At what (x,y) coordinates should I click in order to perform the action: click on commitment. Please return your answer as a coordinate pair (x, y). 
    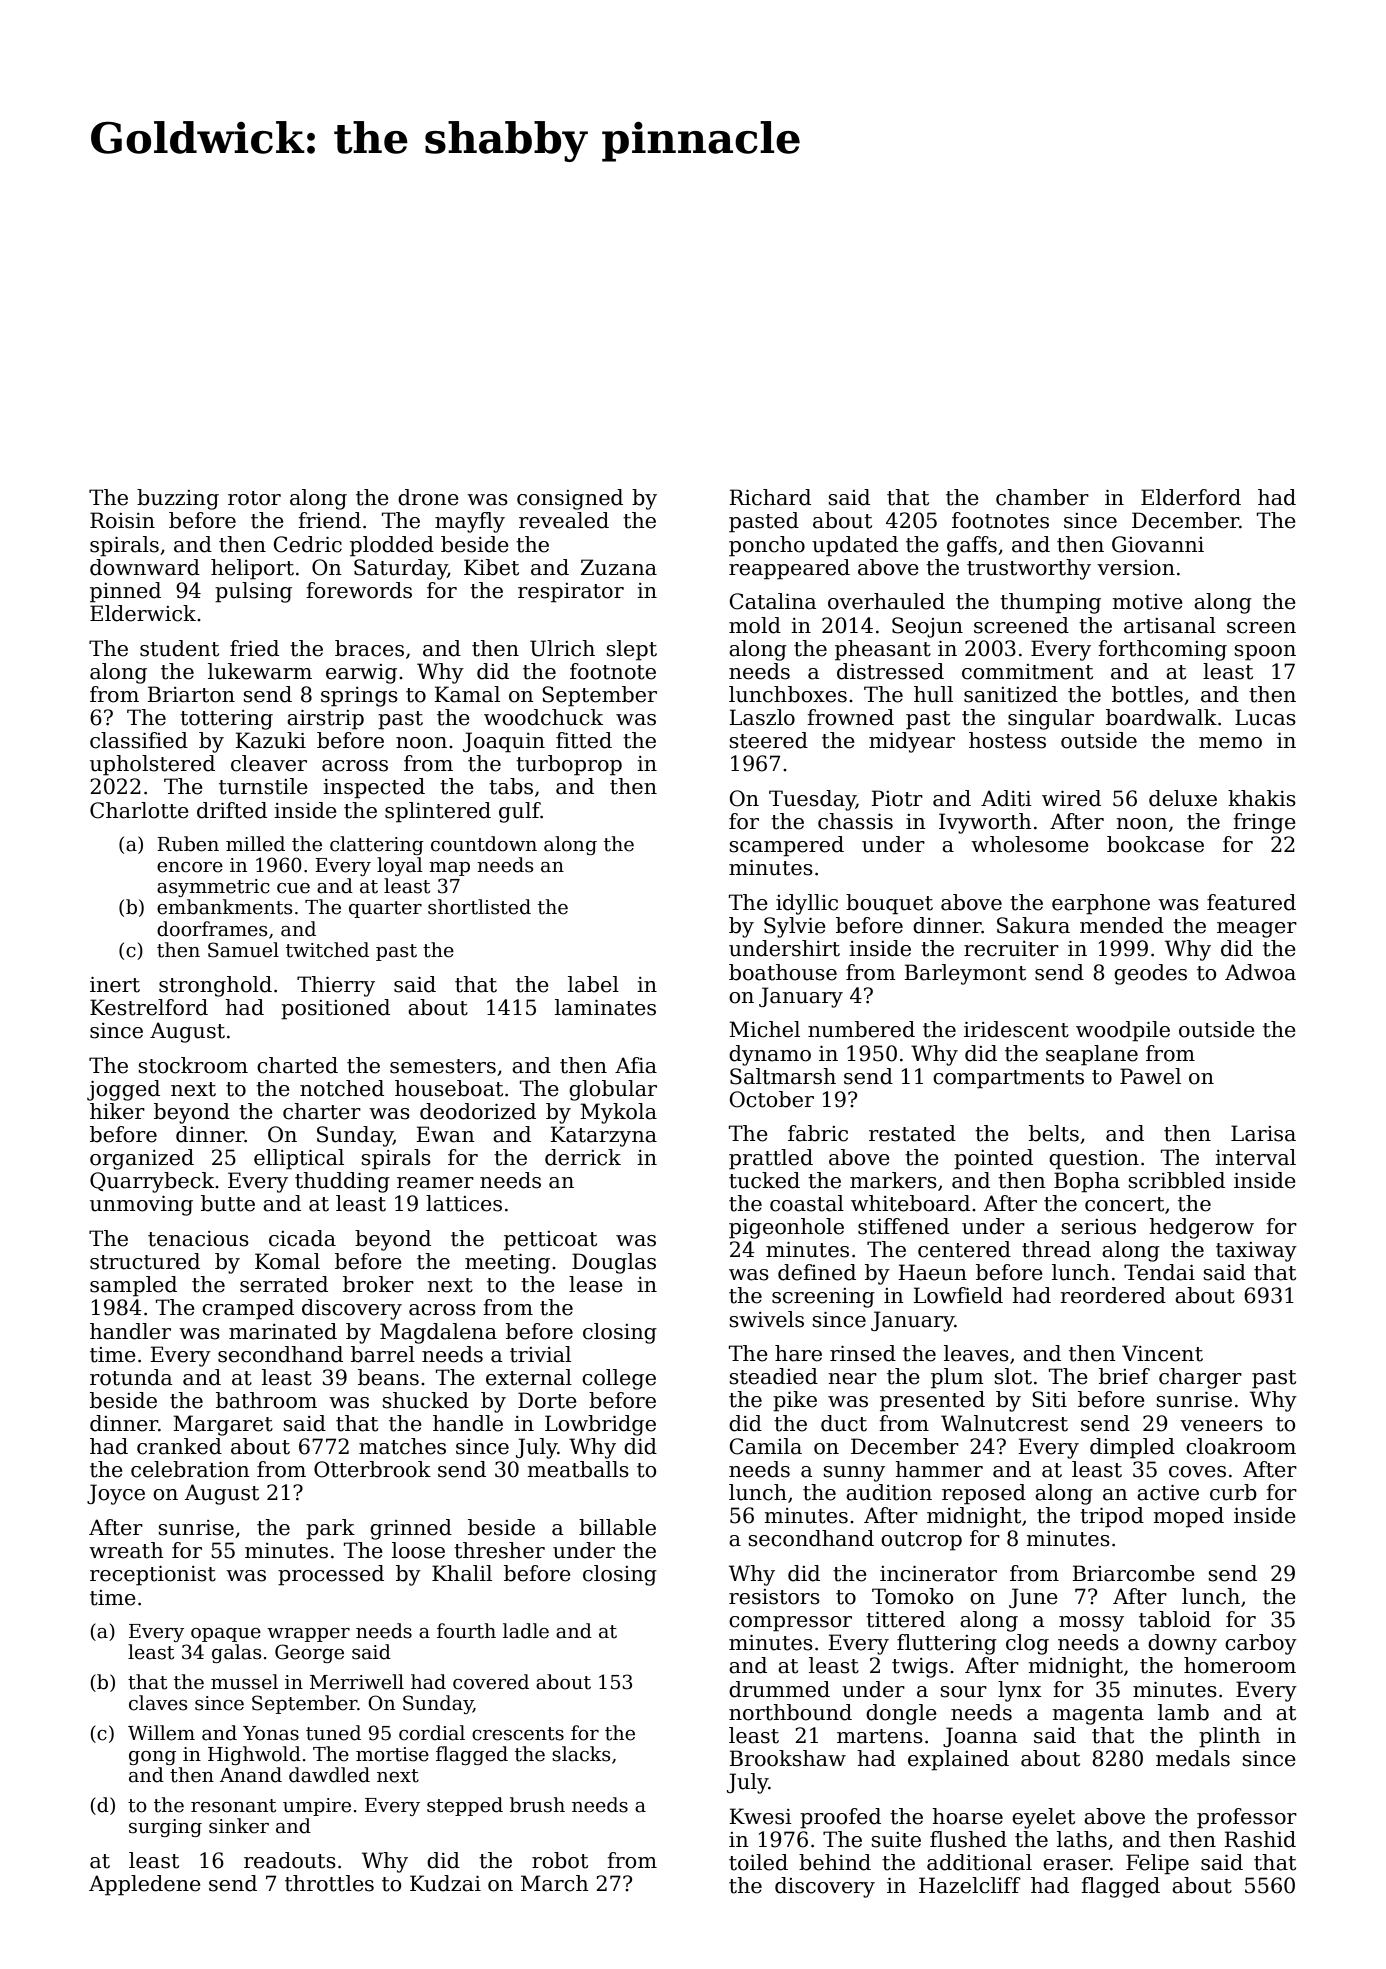
    Looking at the image, I should click on (1027, 672).
